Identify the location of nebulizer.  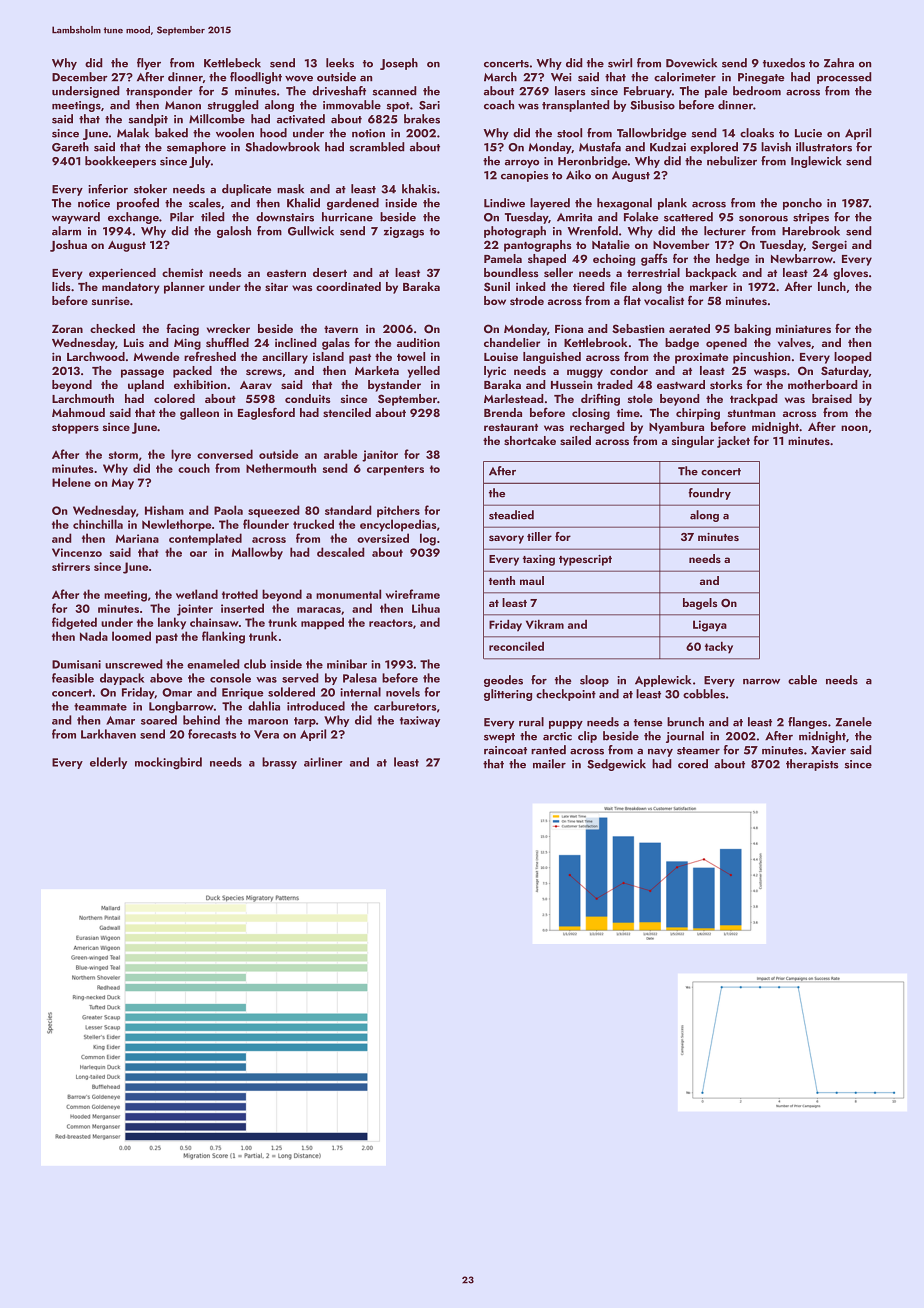
(732, 161).
